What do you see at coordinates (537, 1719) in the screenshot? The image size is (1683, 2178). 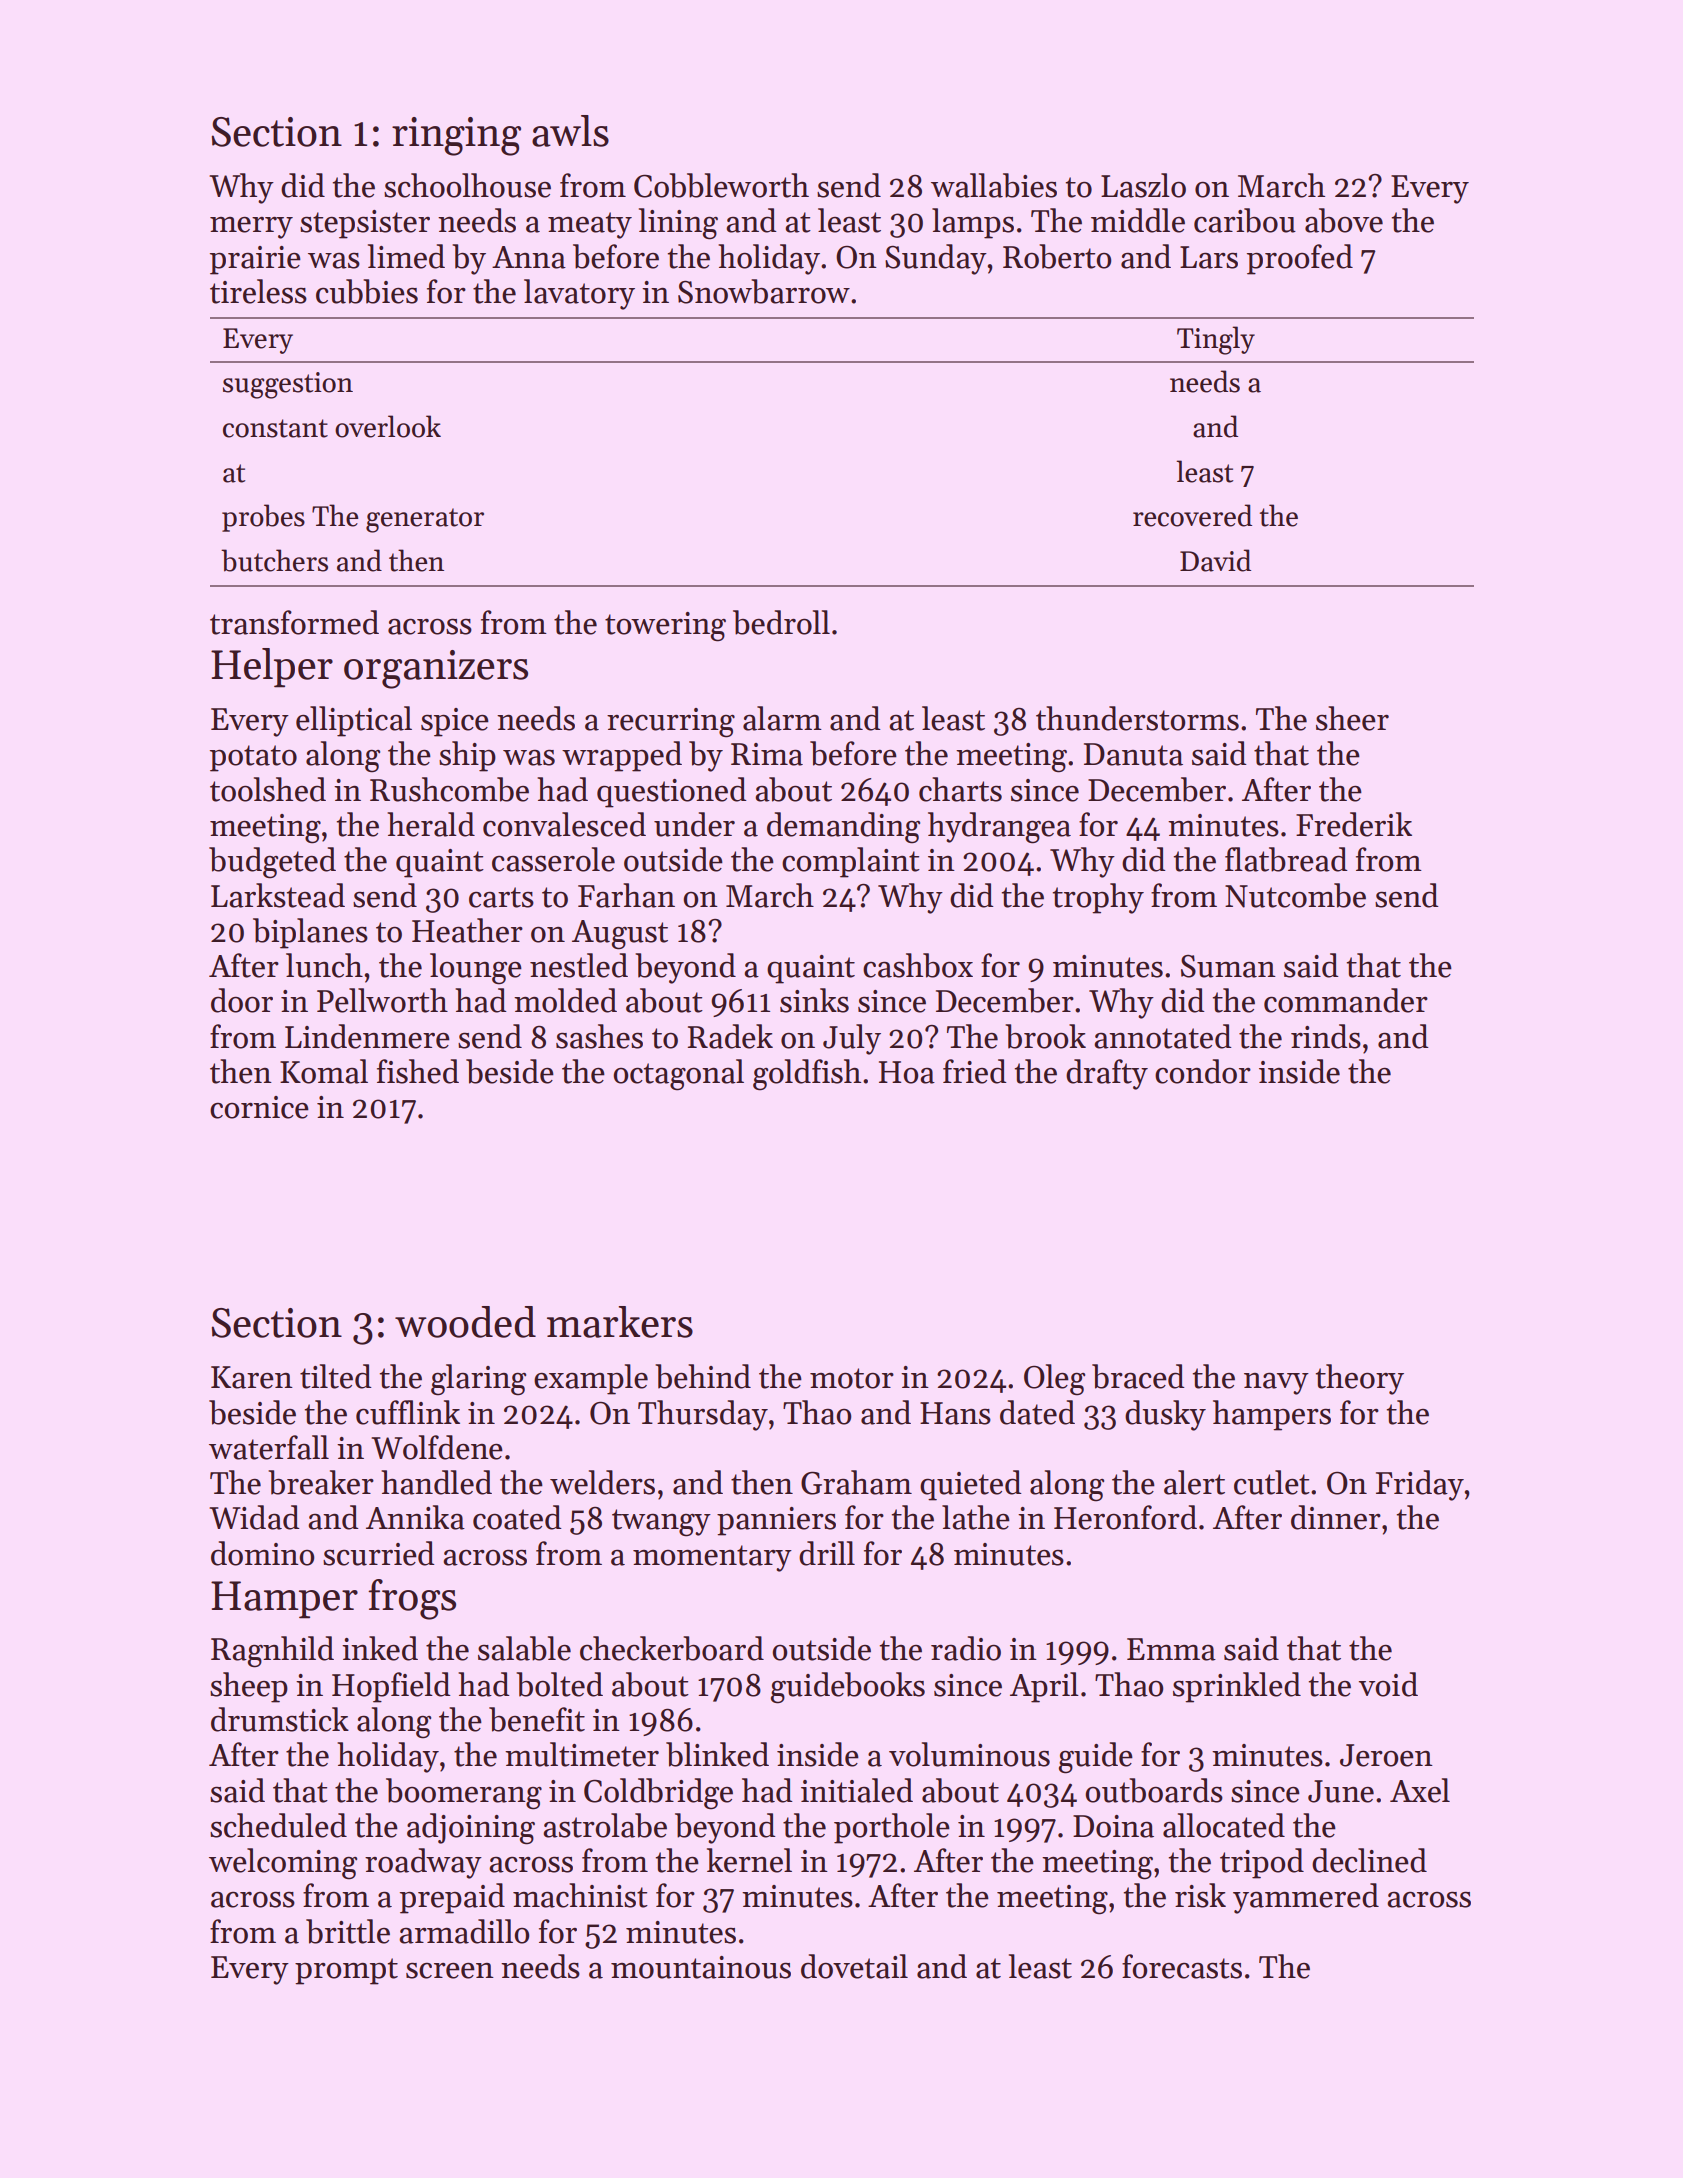 I see `benefit` at bounding box center [537, 1719].
